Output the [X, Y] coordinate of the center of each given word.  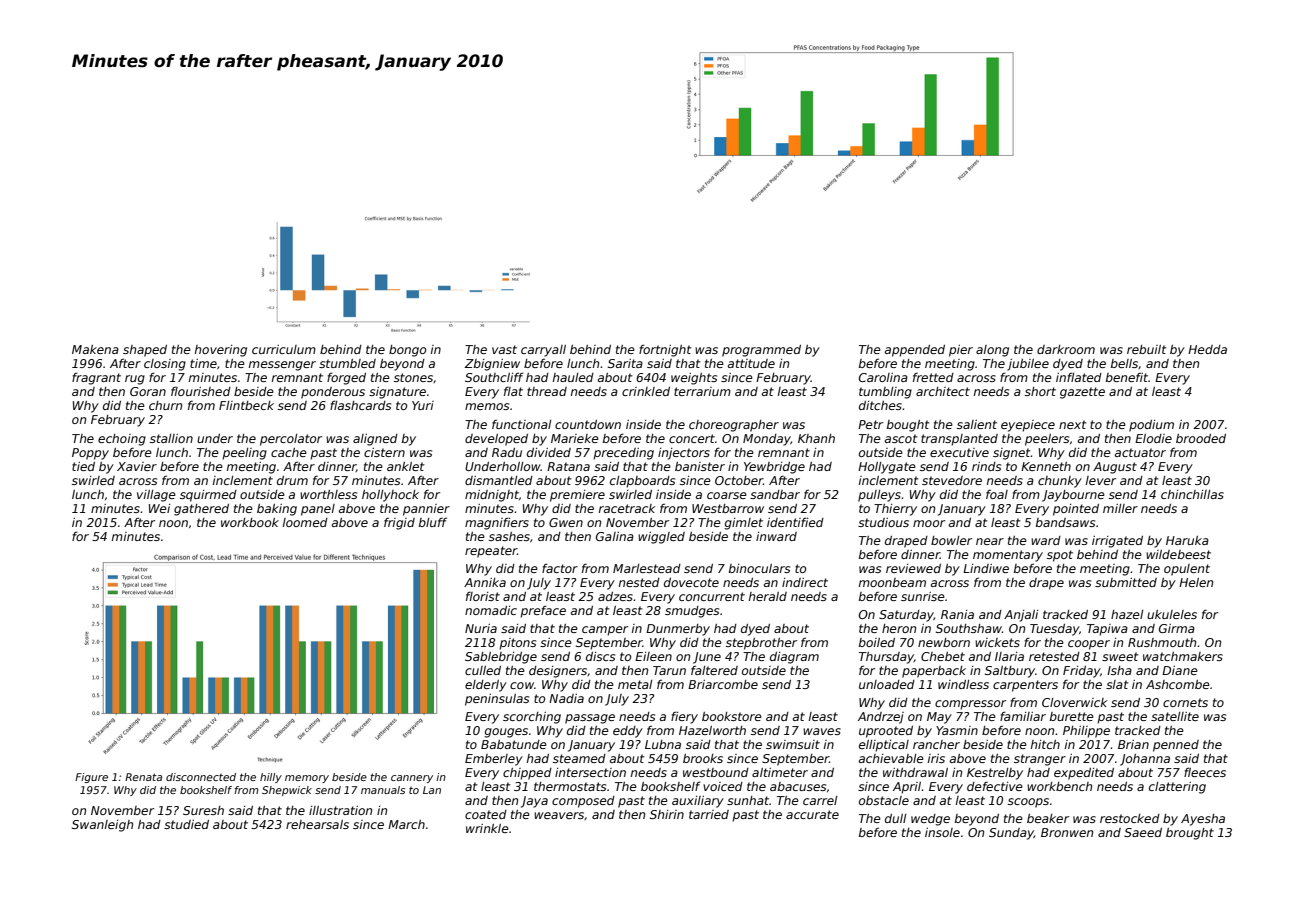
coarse [727, 495]
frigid [399, 523]
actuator [1140, 452]
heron [899, 628]
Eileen [653, 656]
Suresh [203, 810]
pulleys [879, 496]
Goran [148, 391]
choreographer [734, 426]
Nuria [481, 628]
